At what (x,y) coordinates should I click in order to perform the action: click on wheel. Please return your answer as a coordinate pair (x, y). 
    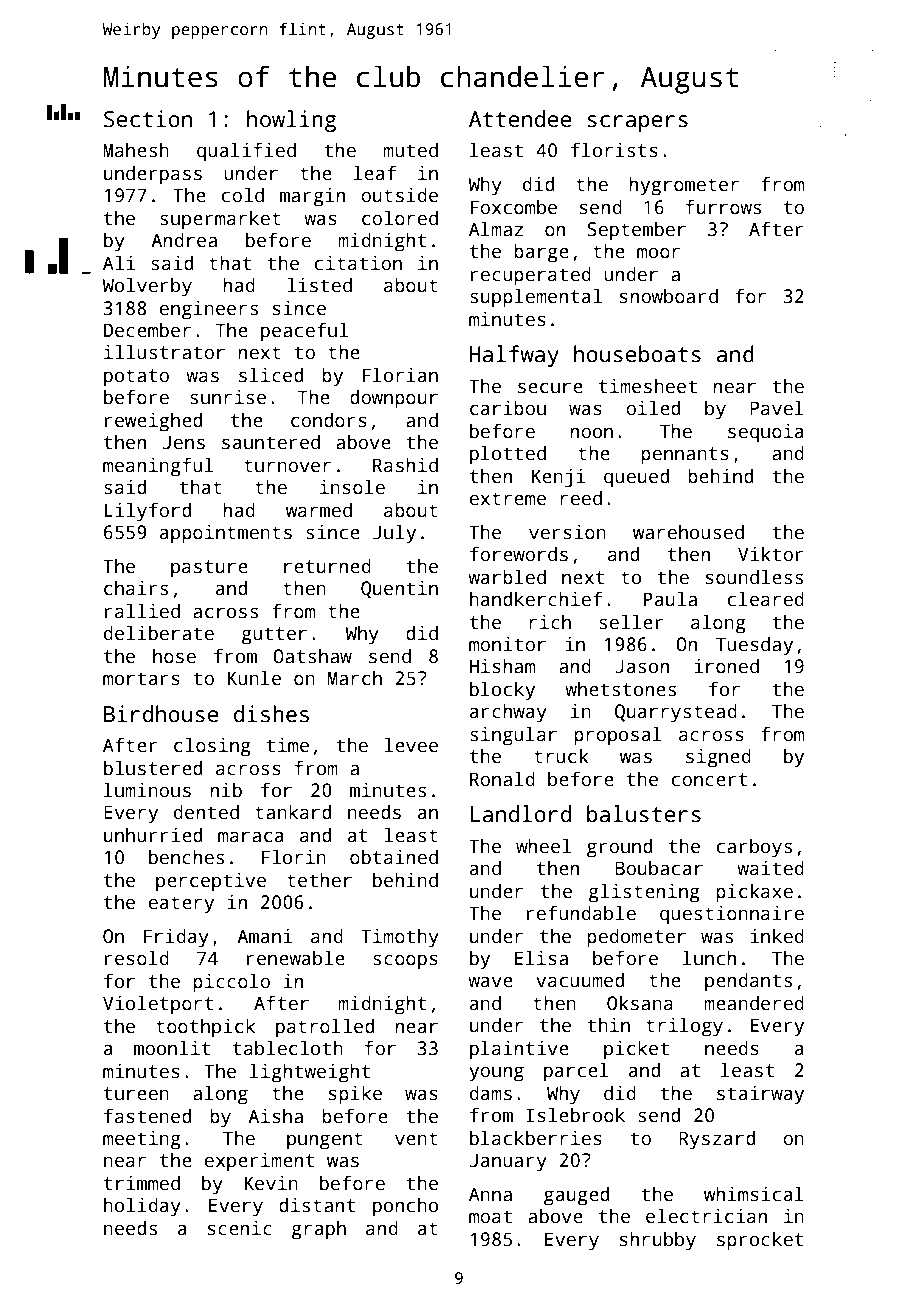
    Looking at the image, I should click on (543, 846).
